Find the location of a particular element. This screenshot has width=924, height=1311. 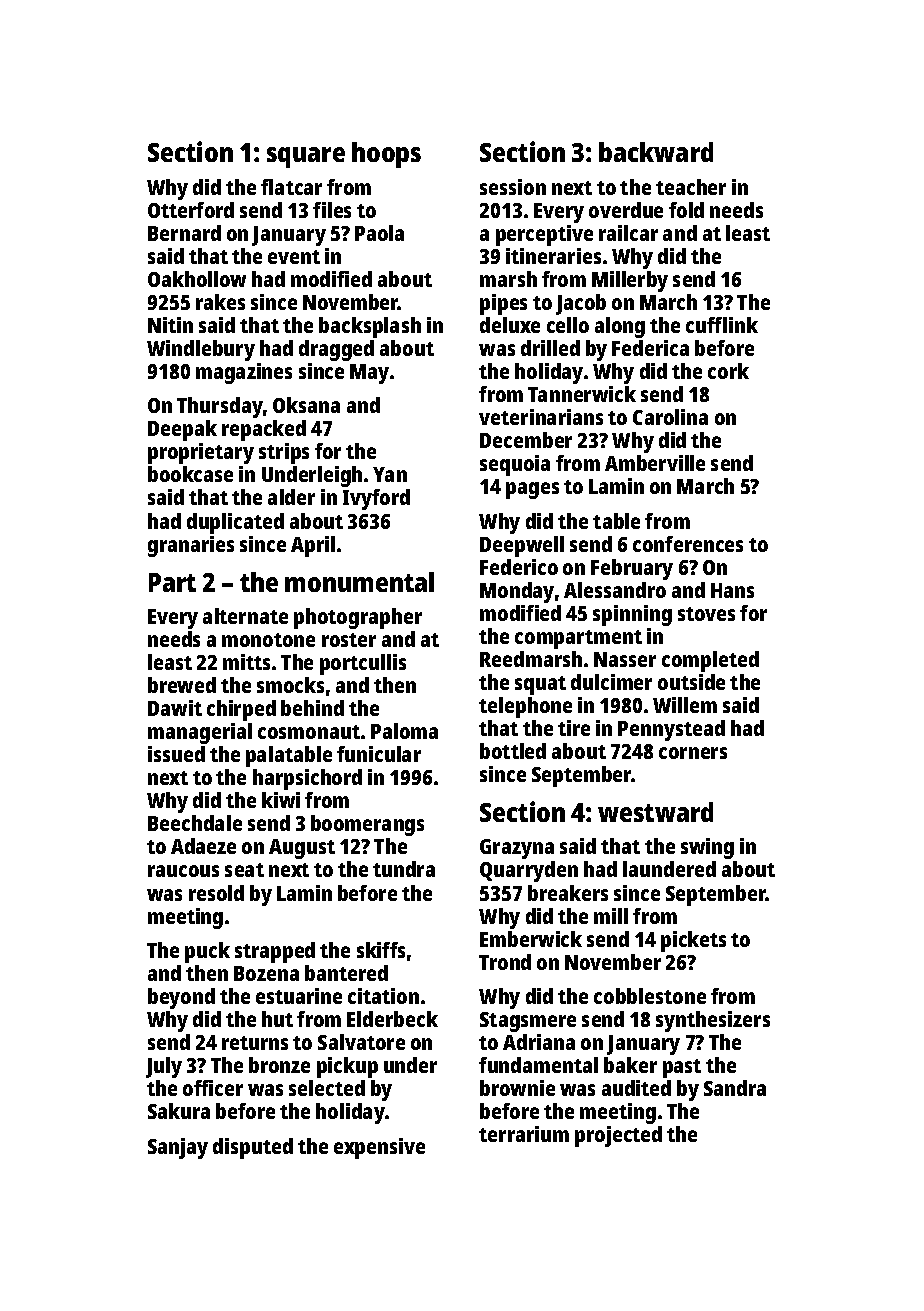

Carolina is located at coordinates (670, 417).
